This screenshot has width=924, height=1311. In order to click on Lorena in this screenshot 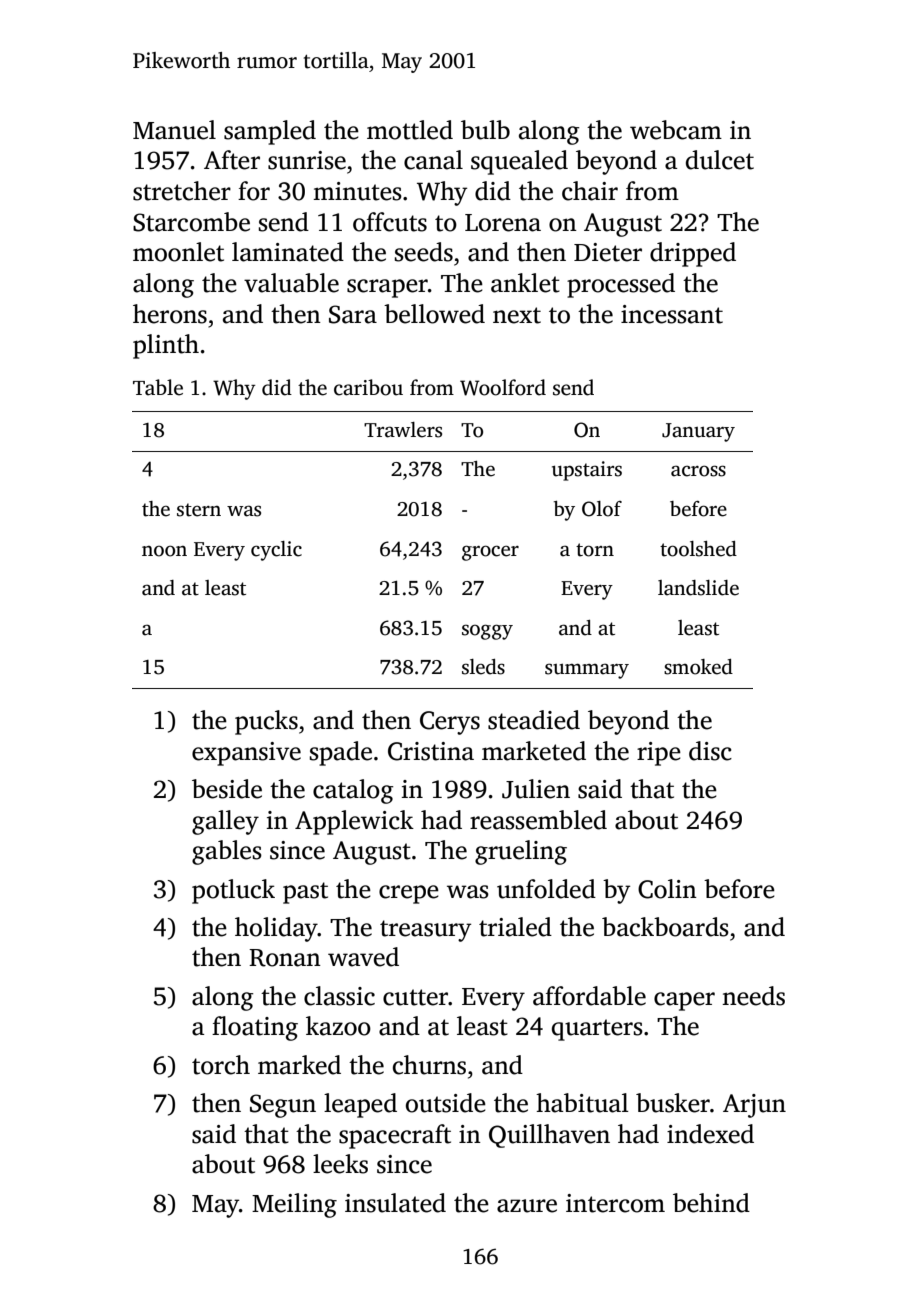, I will do `click(503, 223)`.
